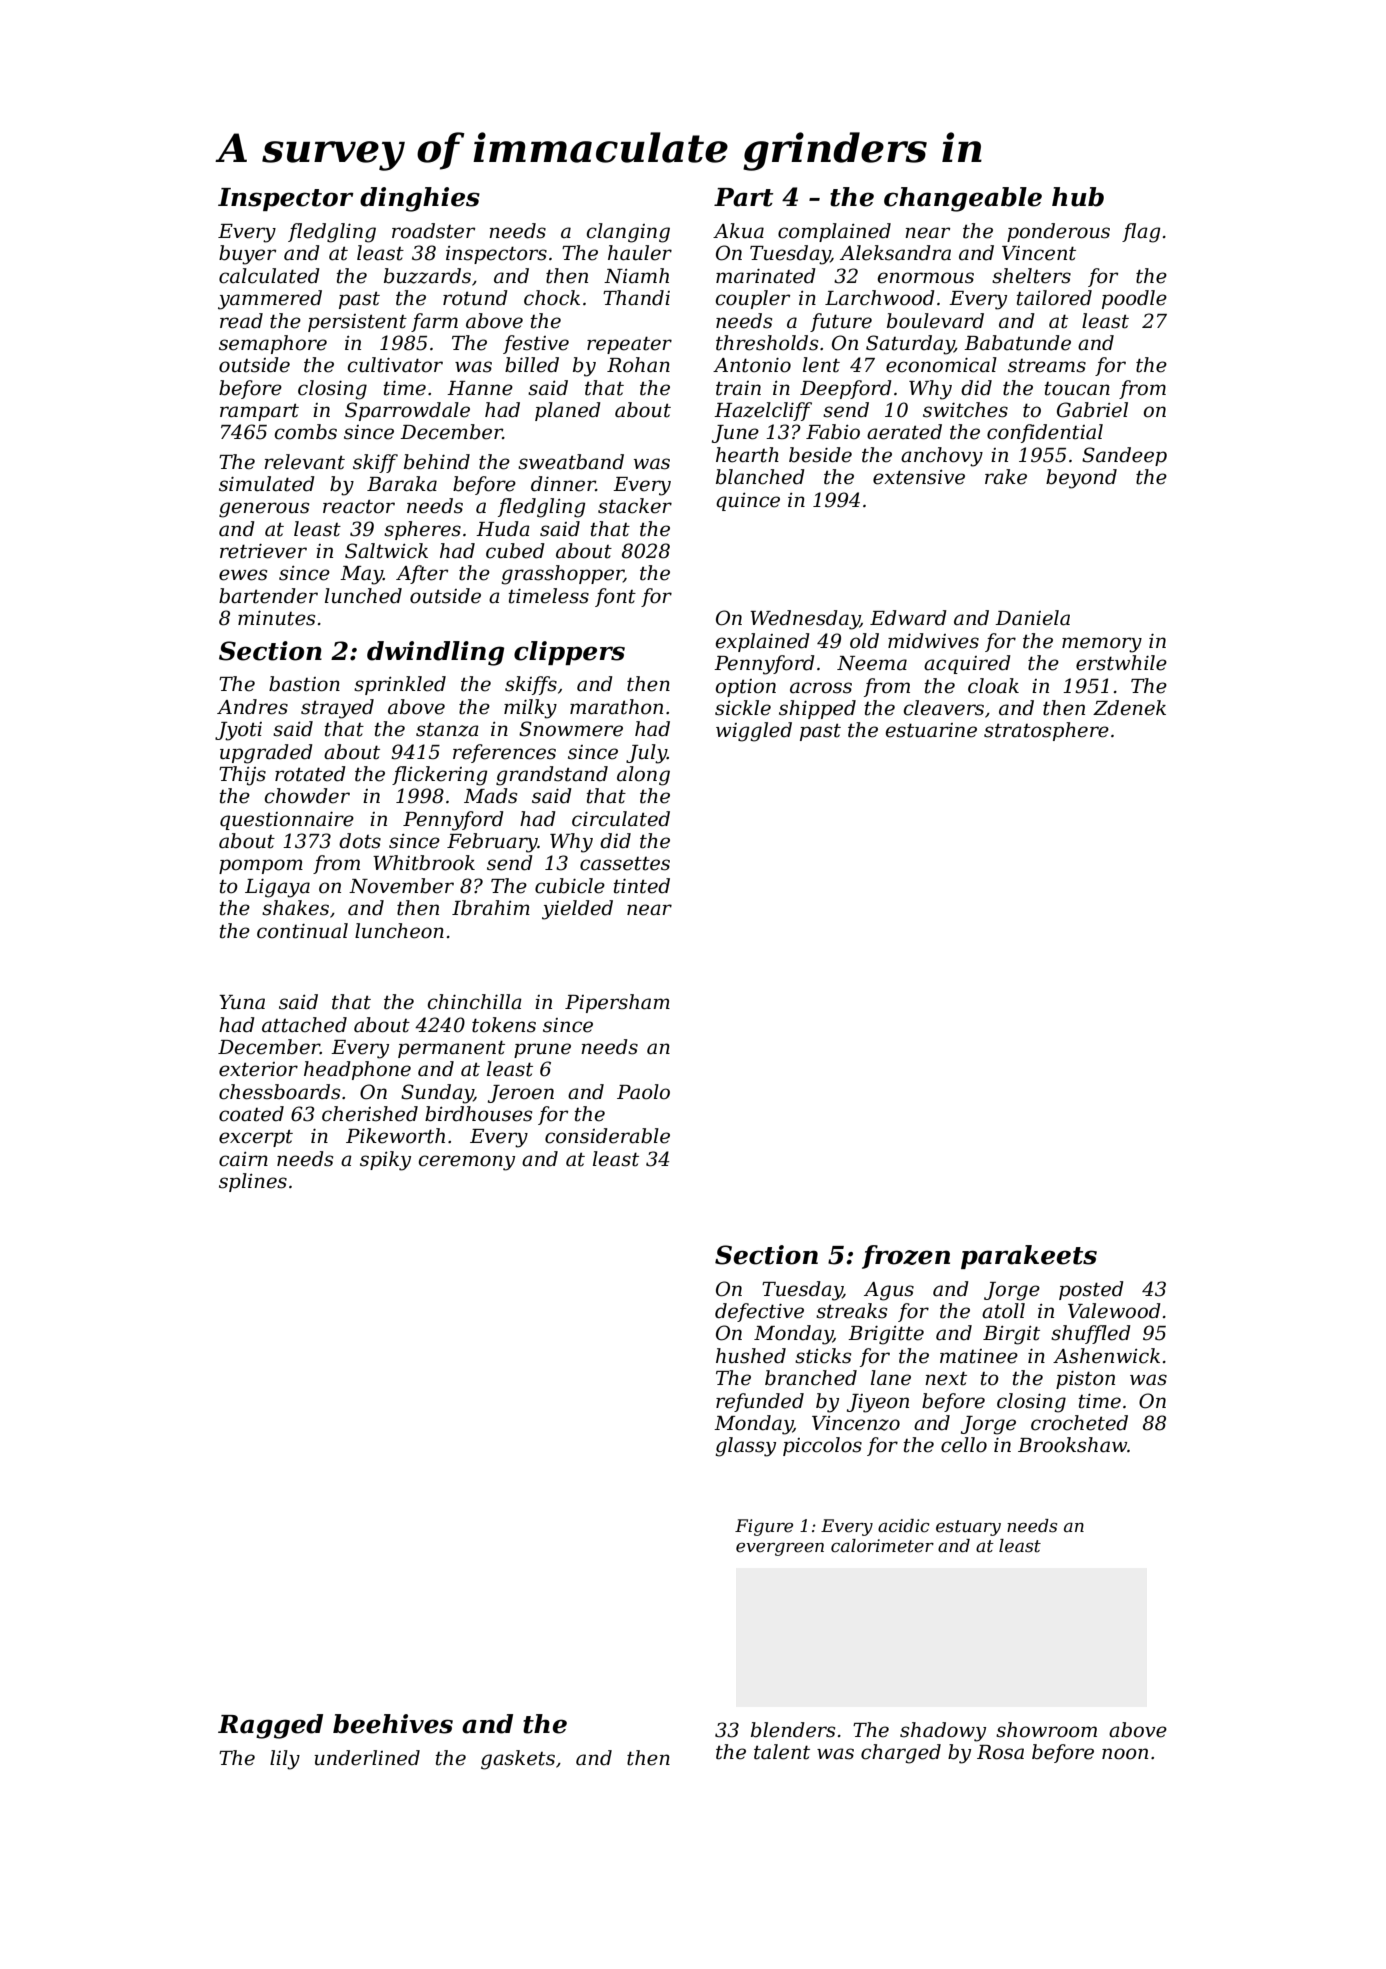  Describe the element at coordinates (752, 299) in the page. I see `coupler` at that location.
